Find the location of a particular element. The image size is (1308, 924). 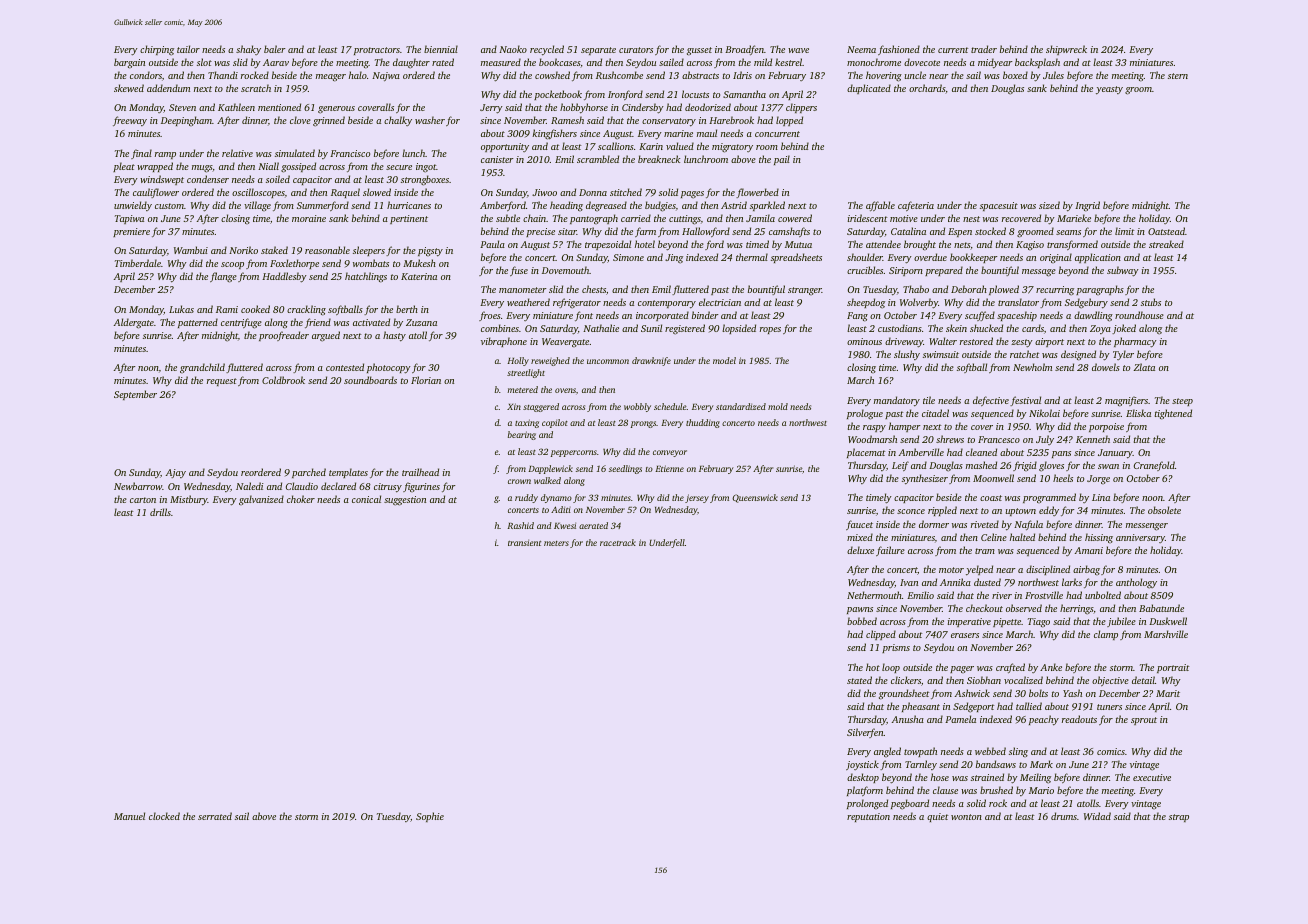

drills is located at coordinates (160, 512).
